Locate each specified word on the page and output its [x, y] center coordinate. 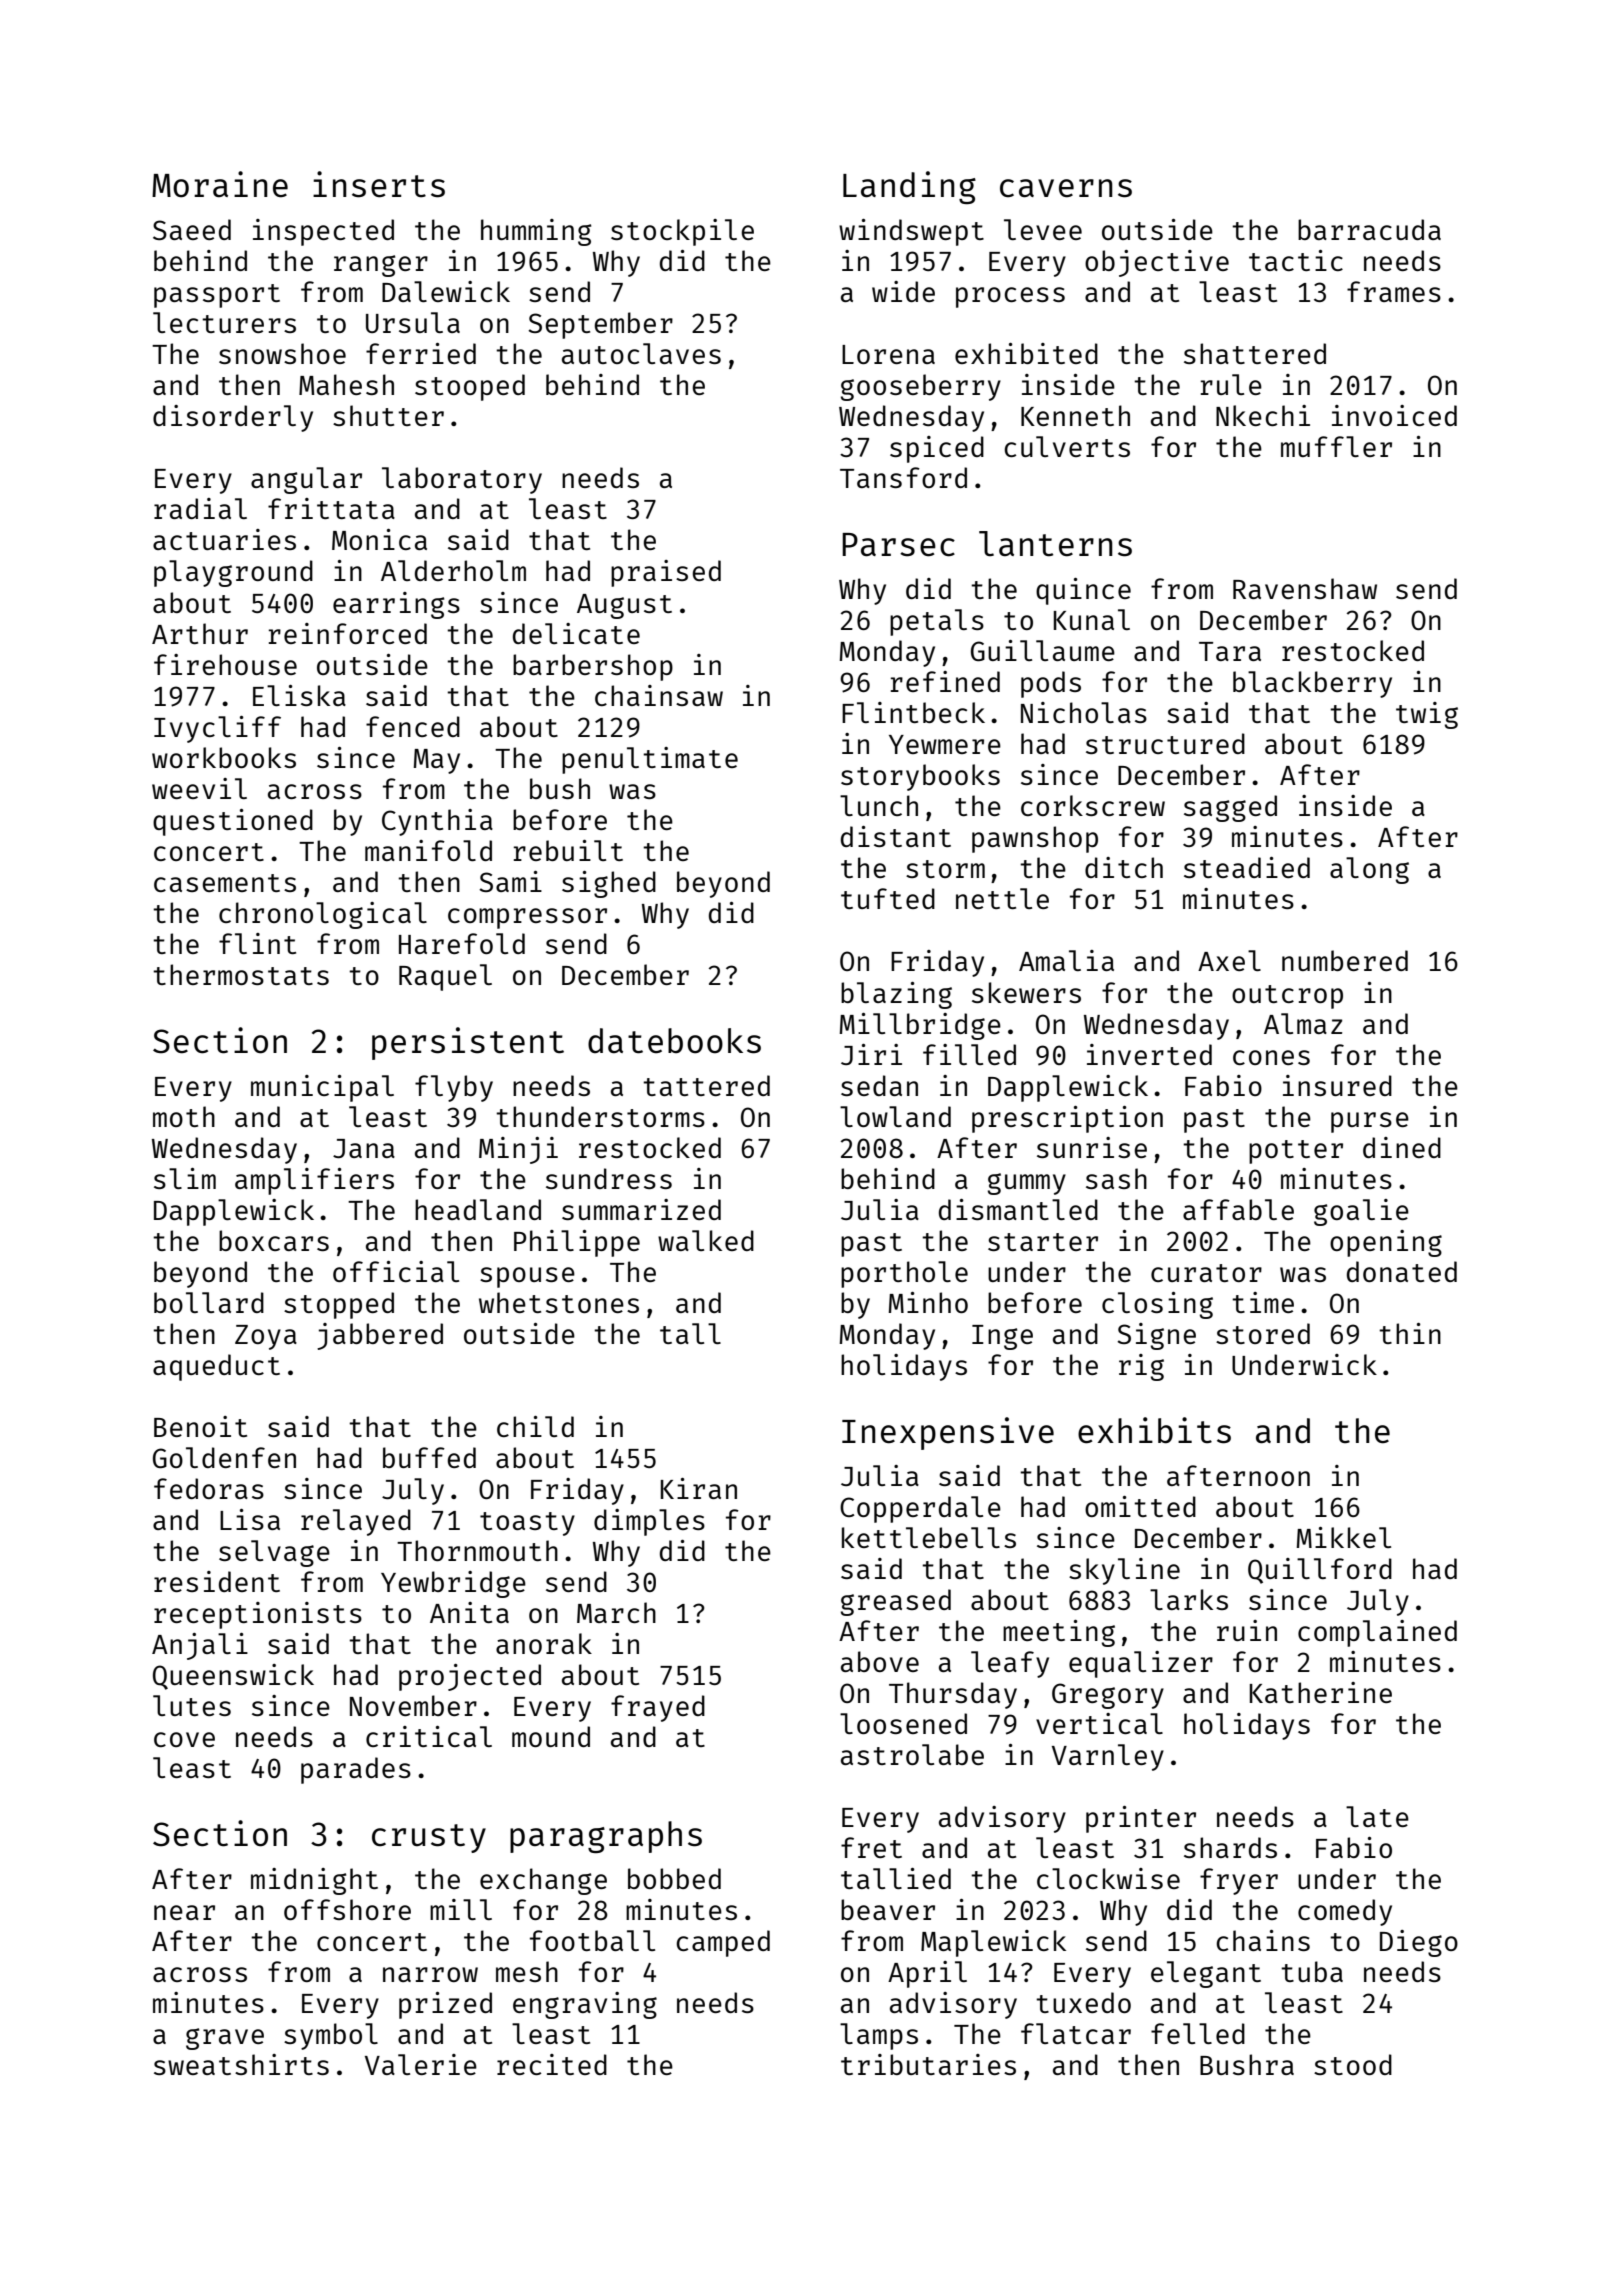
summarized [641, 1209]
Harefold [462, 943]
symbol [331, 2036]
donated [1402, 1271]
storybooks [920, 777]
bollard [209, 1302]
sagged [1230, 808]
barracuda [1369, 229]
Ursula [413, 322]
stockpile [682, 232]
